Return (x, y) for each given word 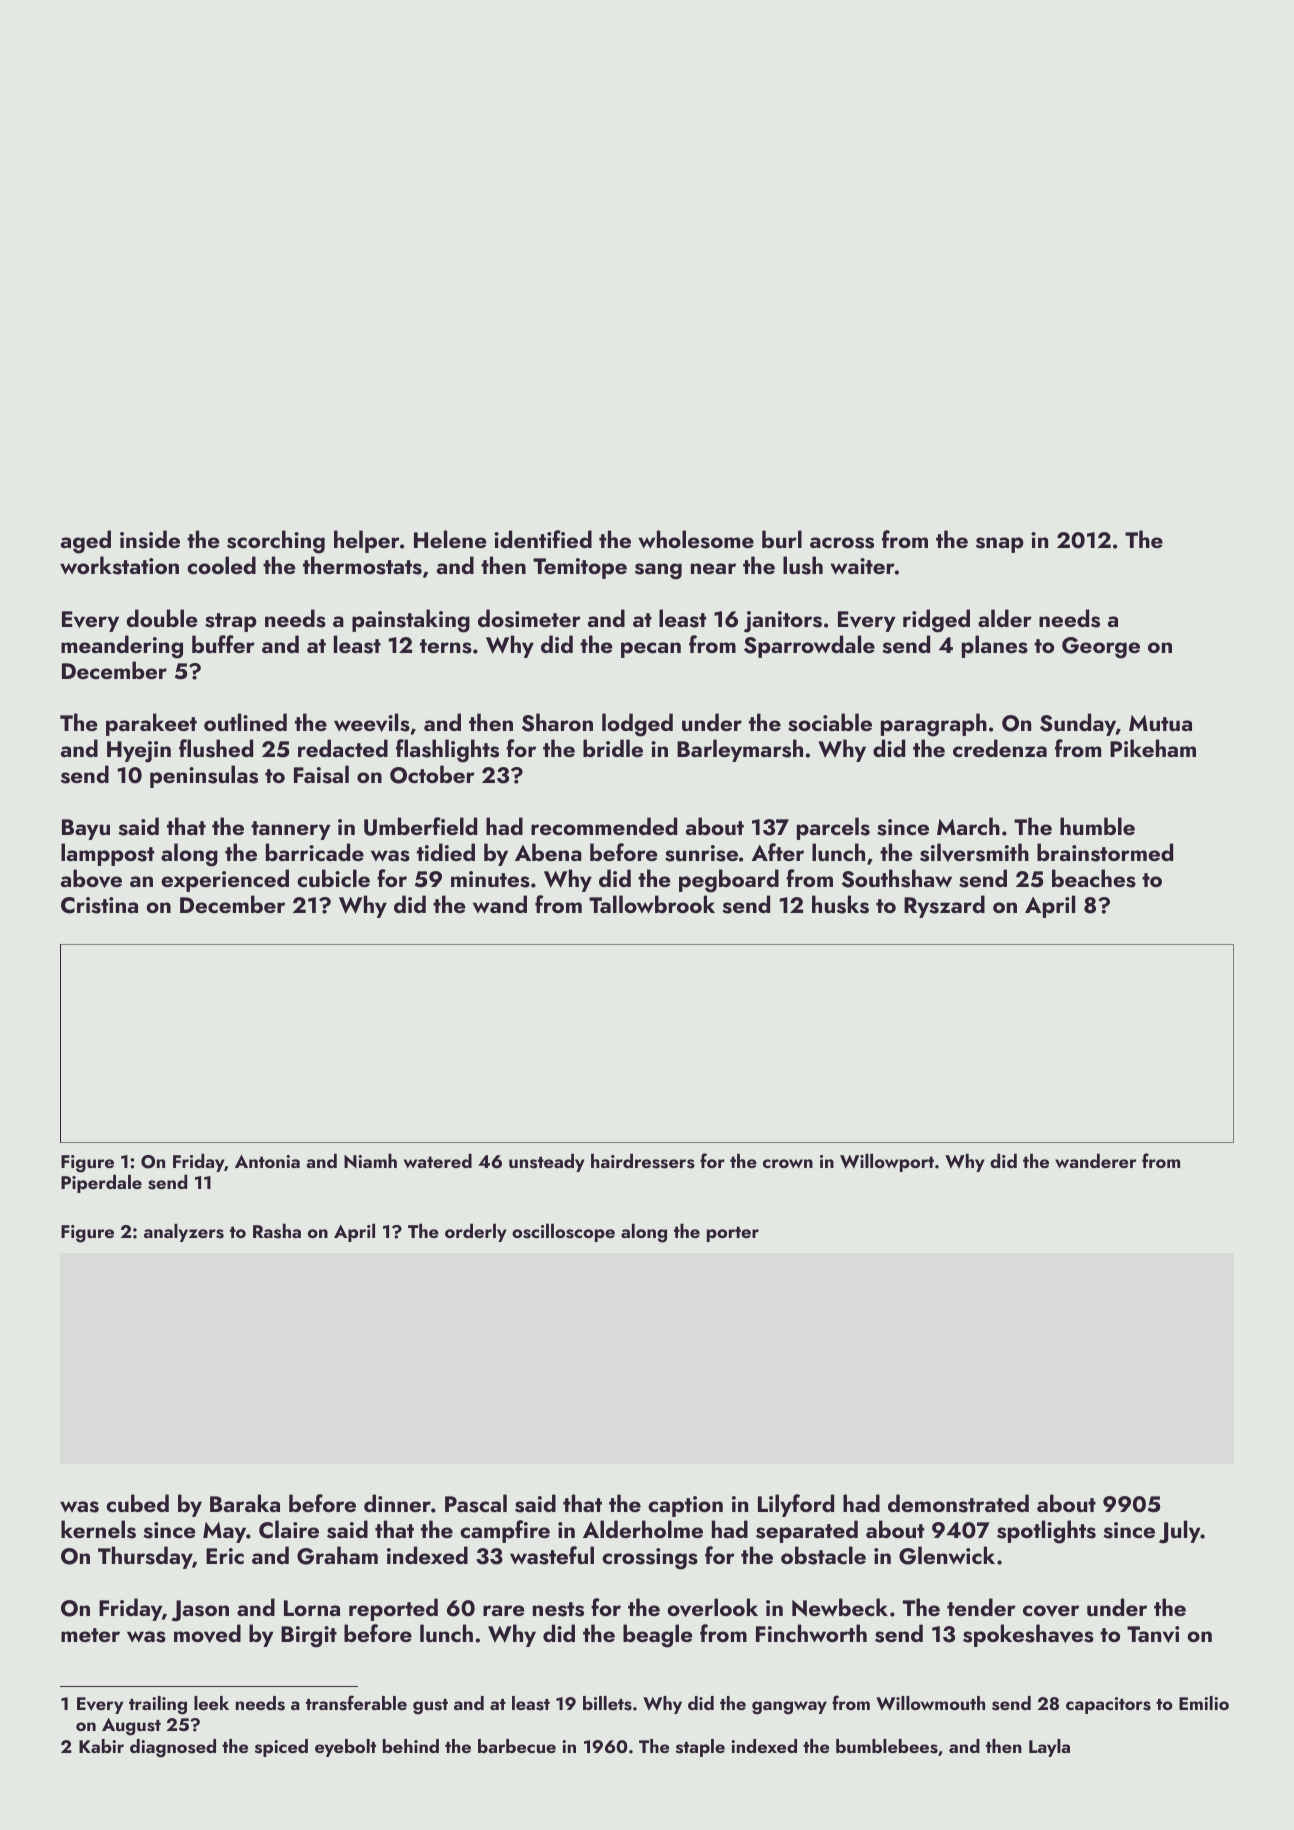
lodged (637, 725)
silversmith (974, 852)
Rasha (277, 1231)
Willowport (887, 1162)
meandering (122, 647)
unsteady (547, 1162)
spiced (281, 1748)
